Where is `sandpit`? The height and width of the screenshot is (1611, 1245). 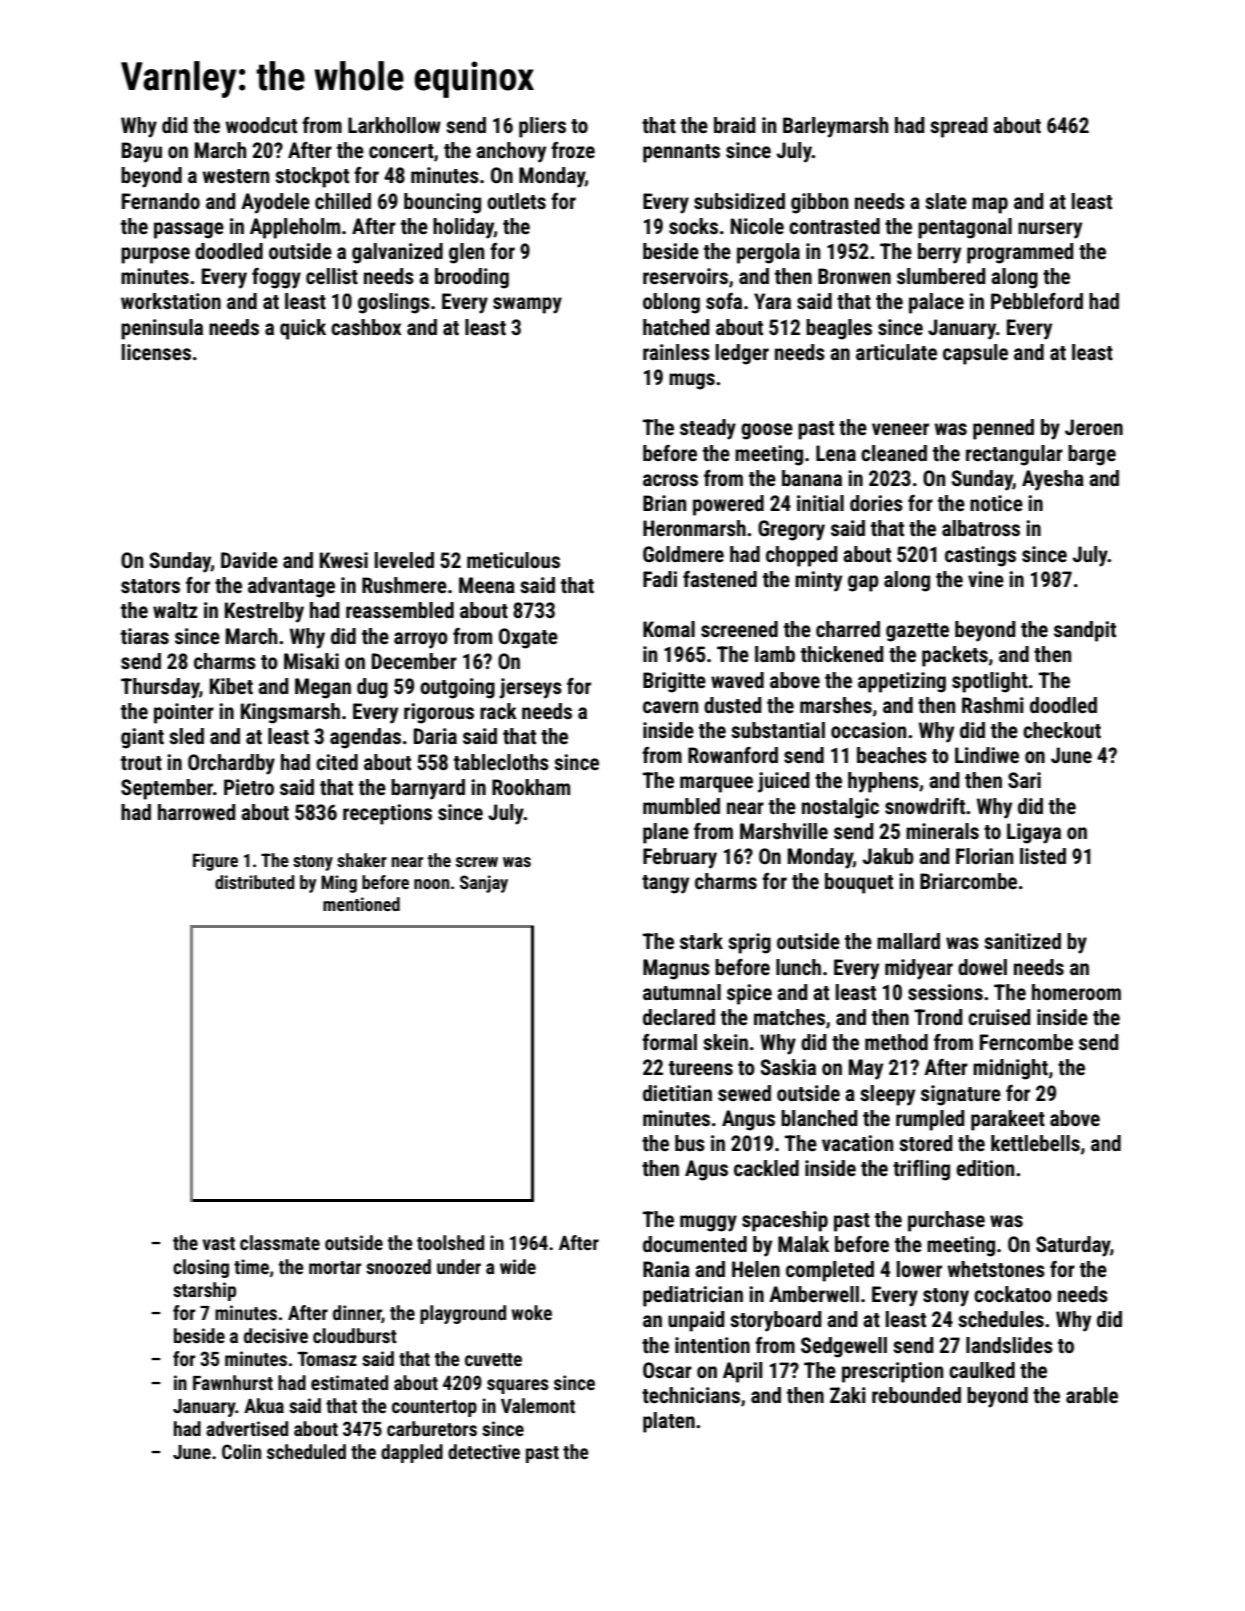
sandpit is located at coordinates (1085, 631).
